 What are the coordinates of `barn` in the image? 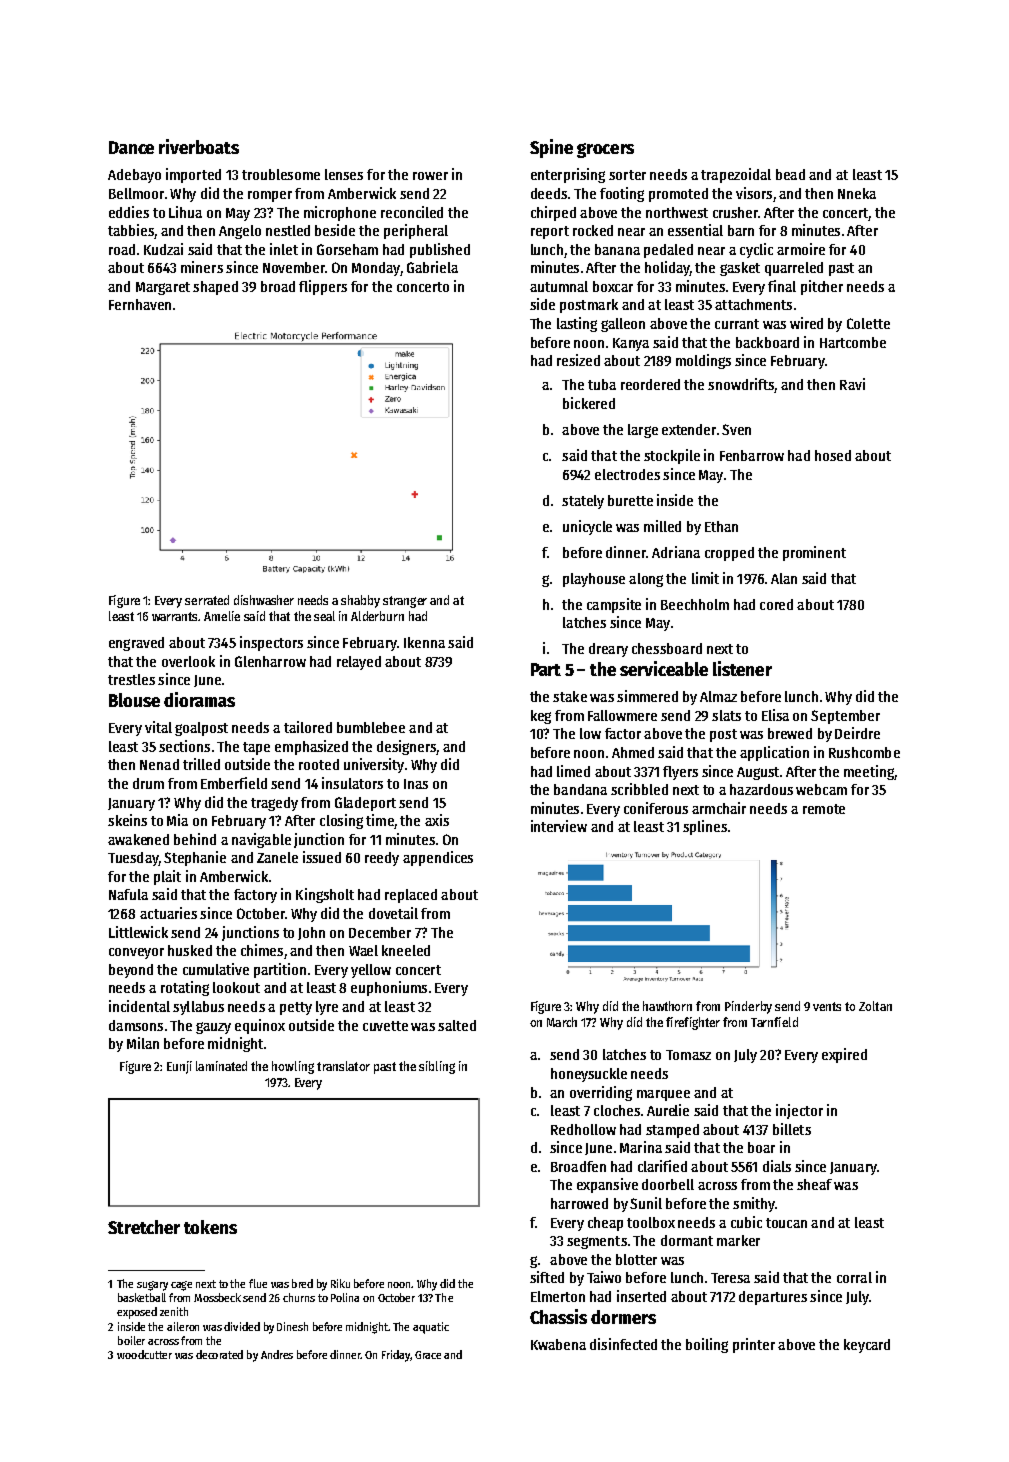 It's located at (741, 230).
